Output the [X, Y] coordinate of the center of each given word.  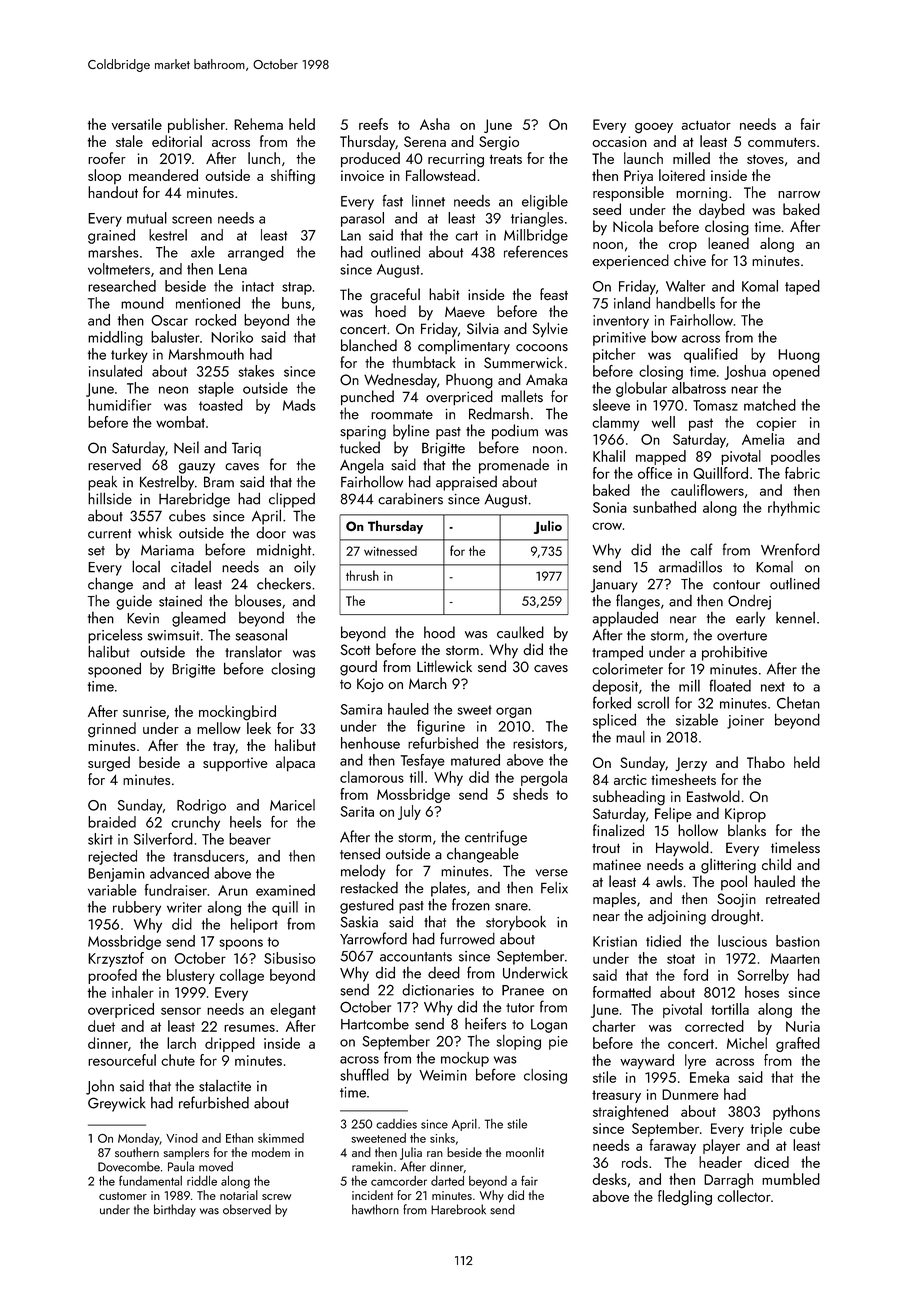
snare [511, 907]
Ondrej [749, 602]
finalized [618, 830]
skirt [100, 839]
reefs [373, 124]
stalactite [225, 1086]
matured [475, 760]
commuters [782, 142]
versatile [137, 124]
